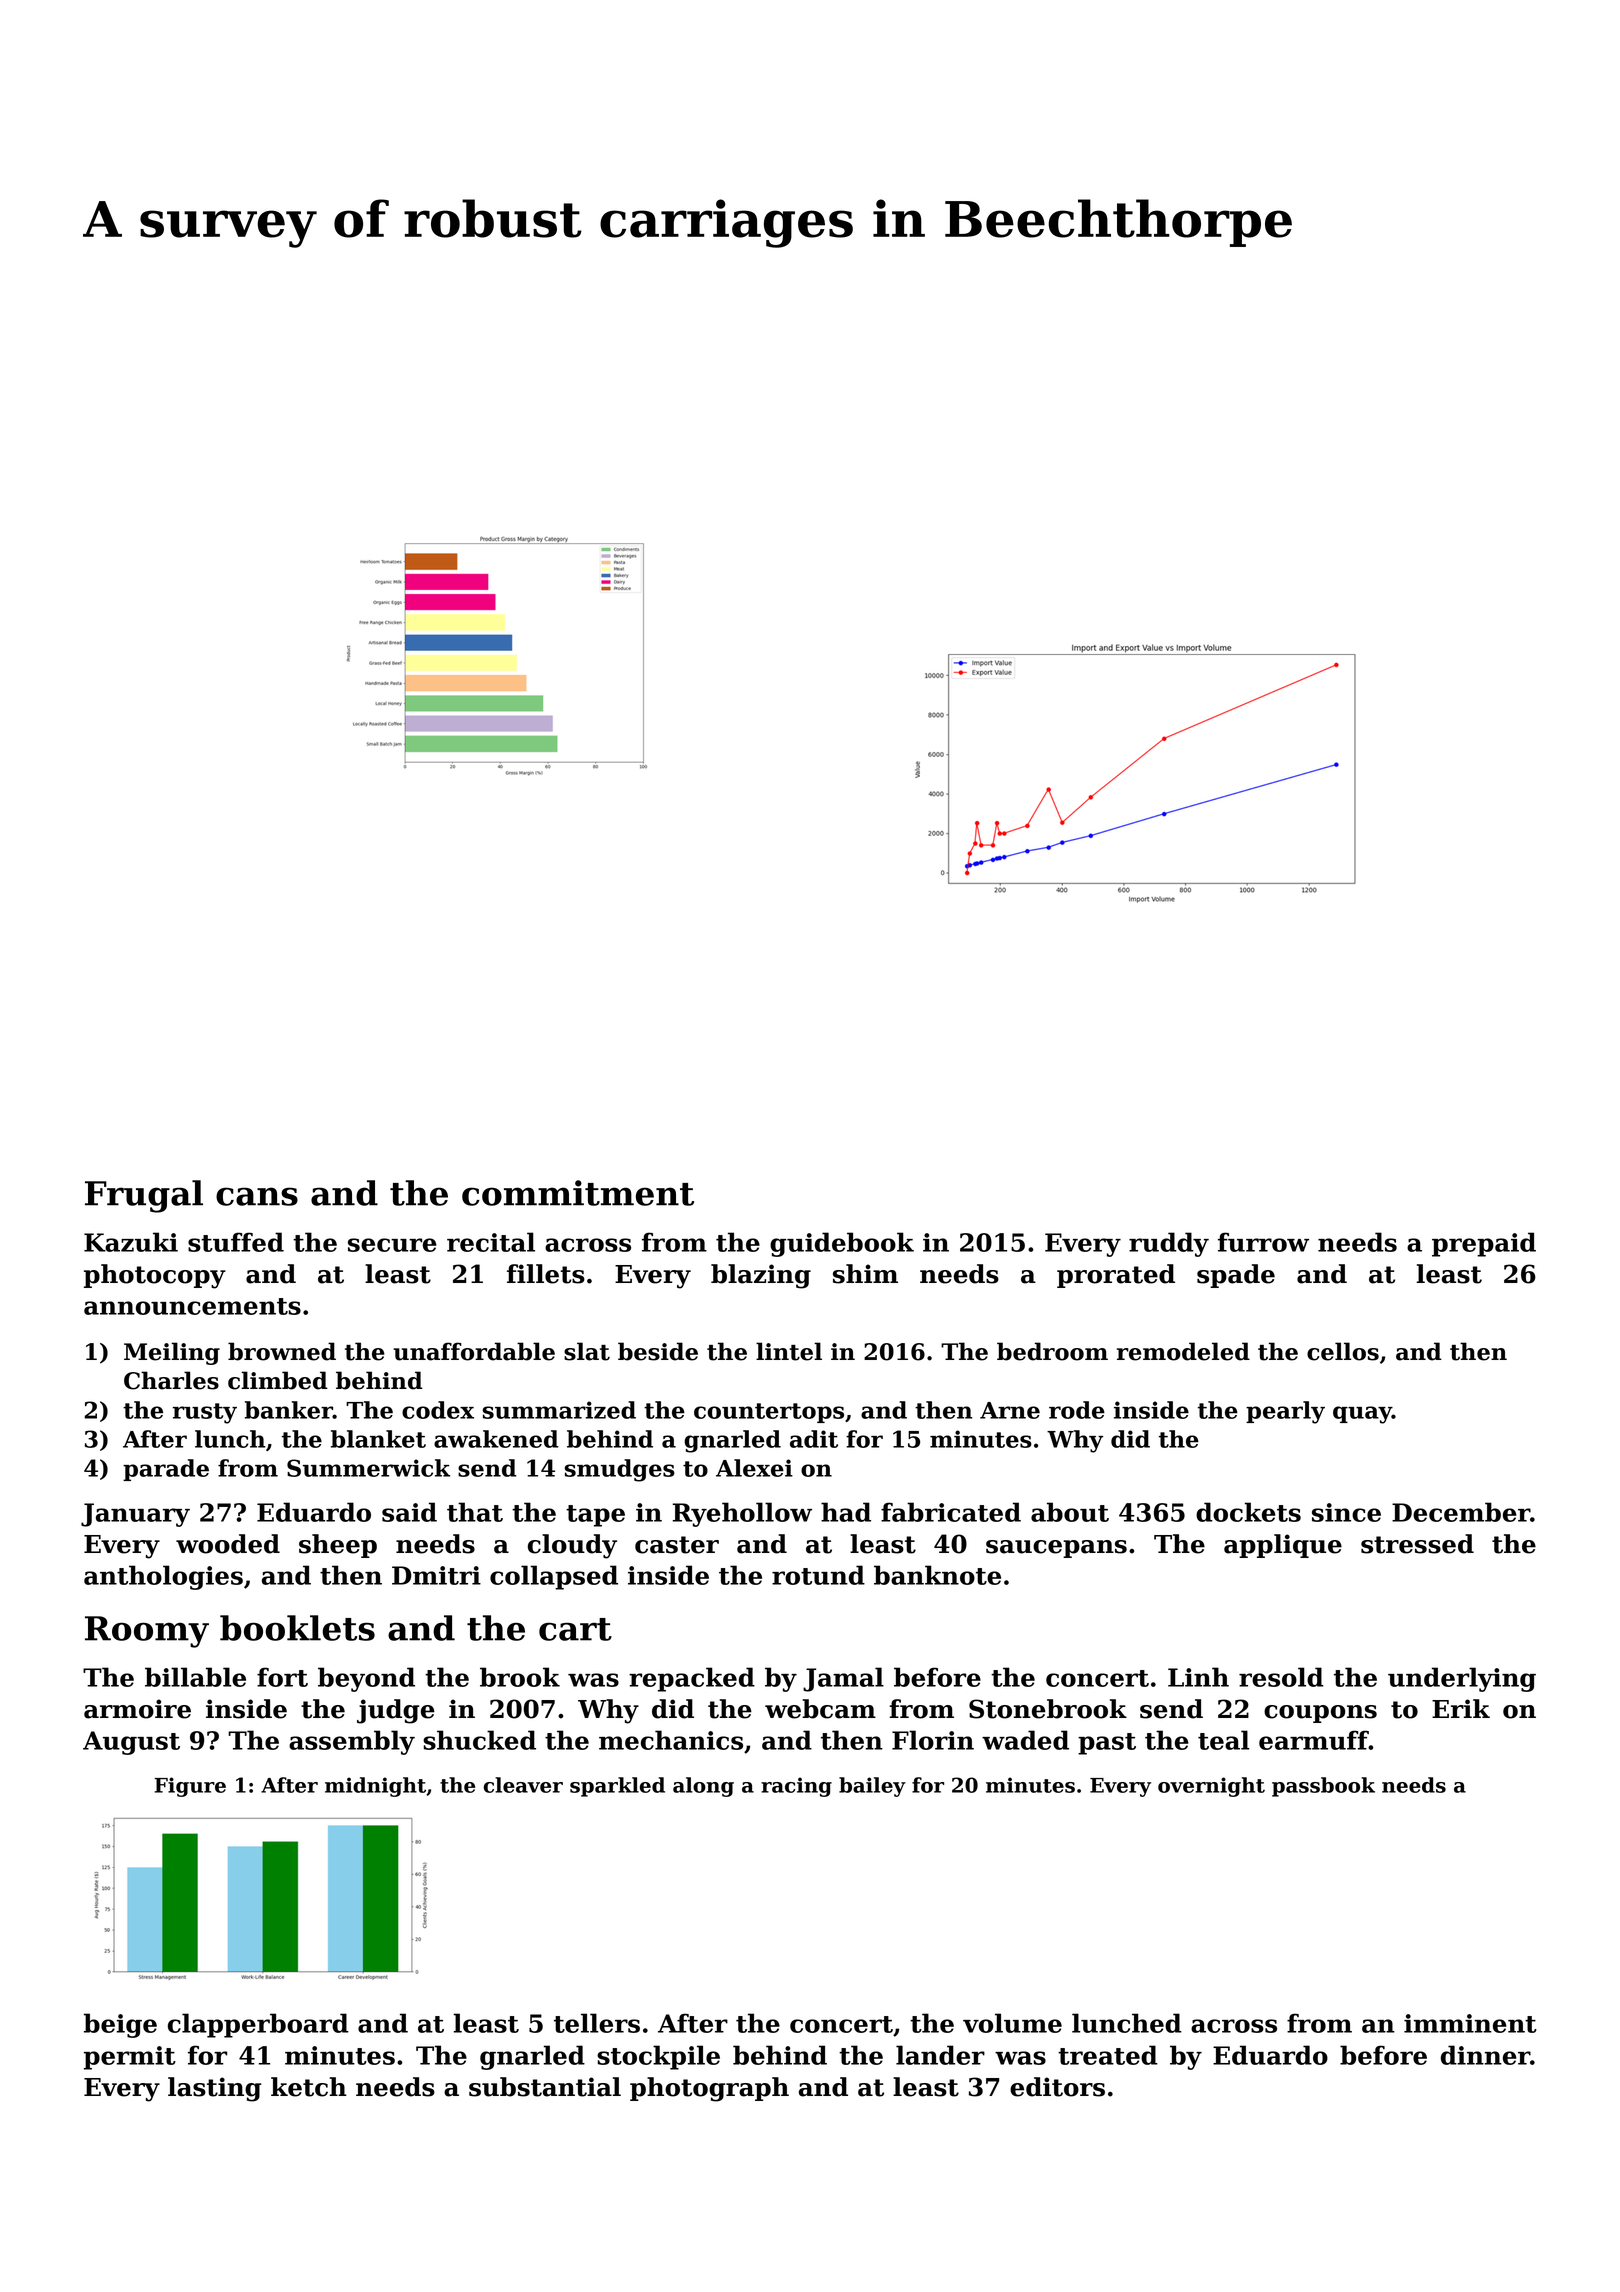 The width and height of the screenshot is (1620, 2292). I want to click on commitment, so click(578, 1193).
